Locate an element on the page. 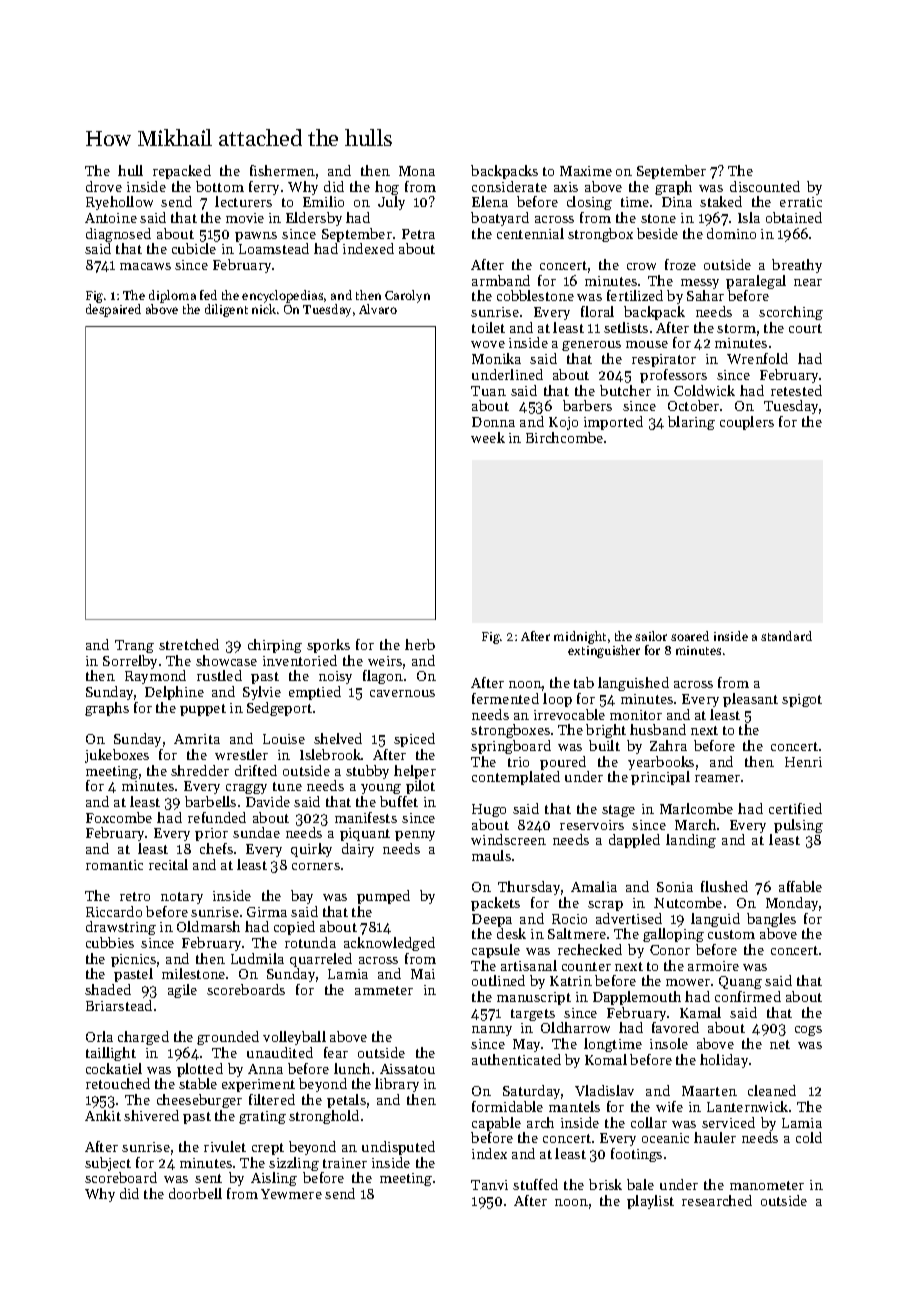 This image has height=1316, width=908. emptied is located at coordinates (315, 693).
